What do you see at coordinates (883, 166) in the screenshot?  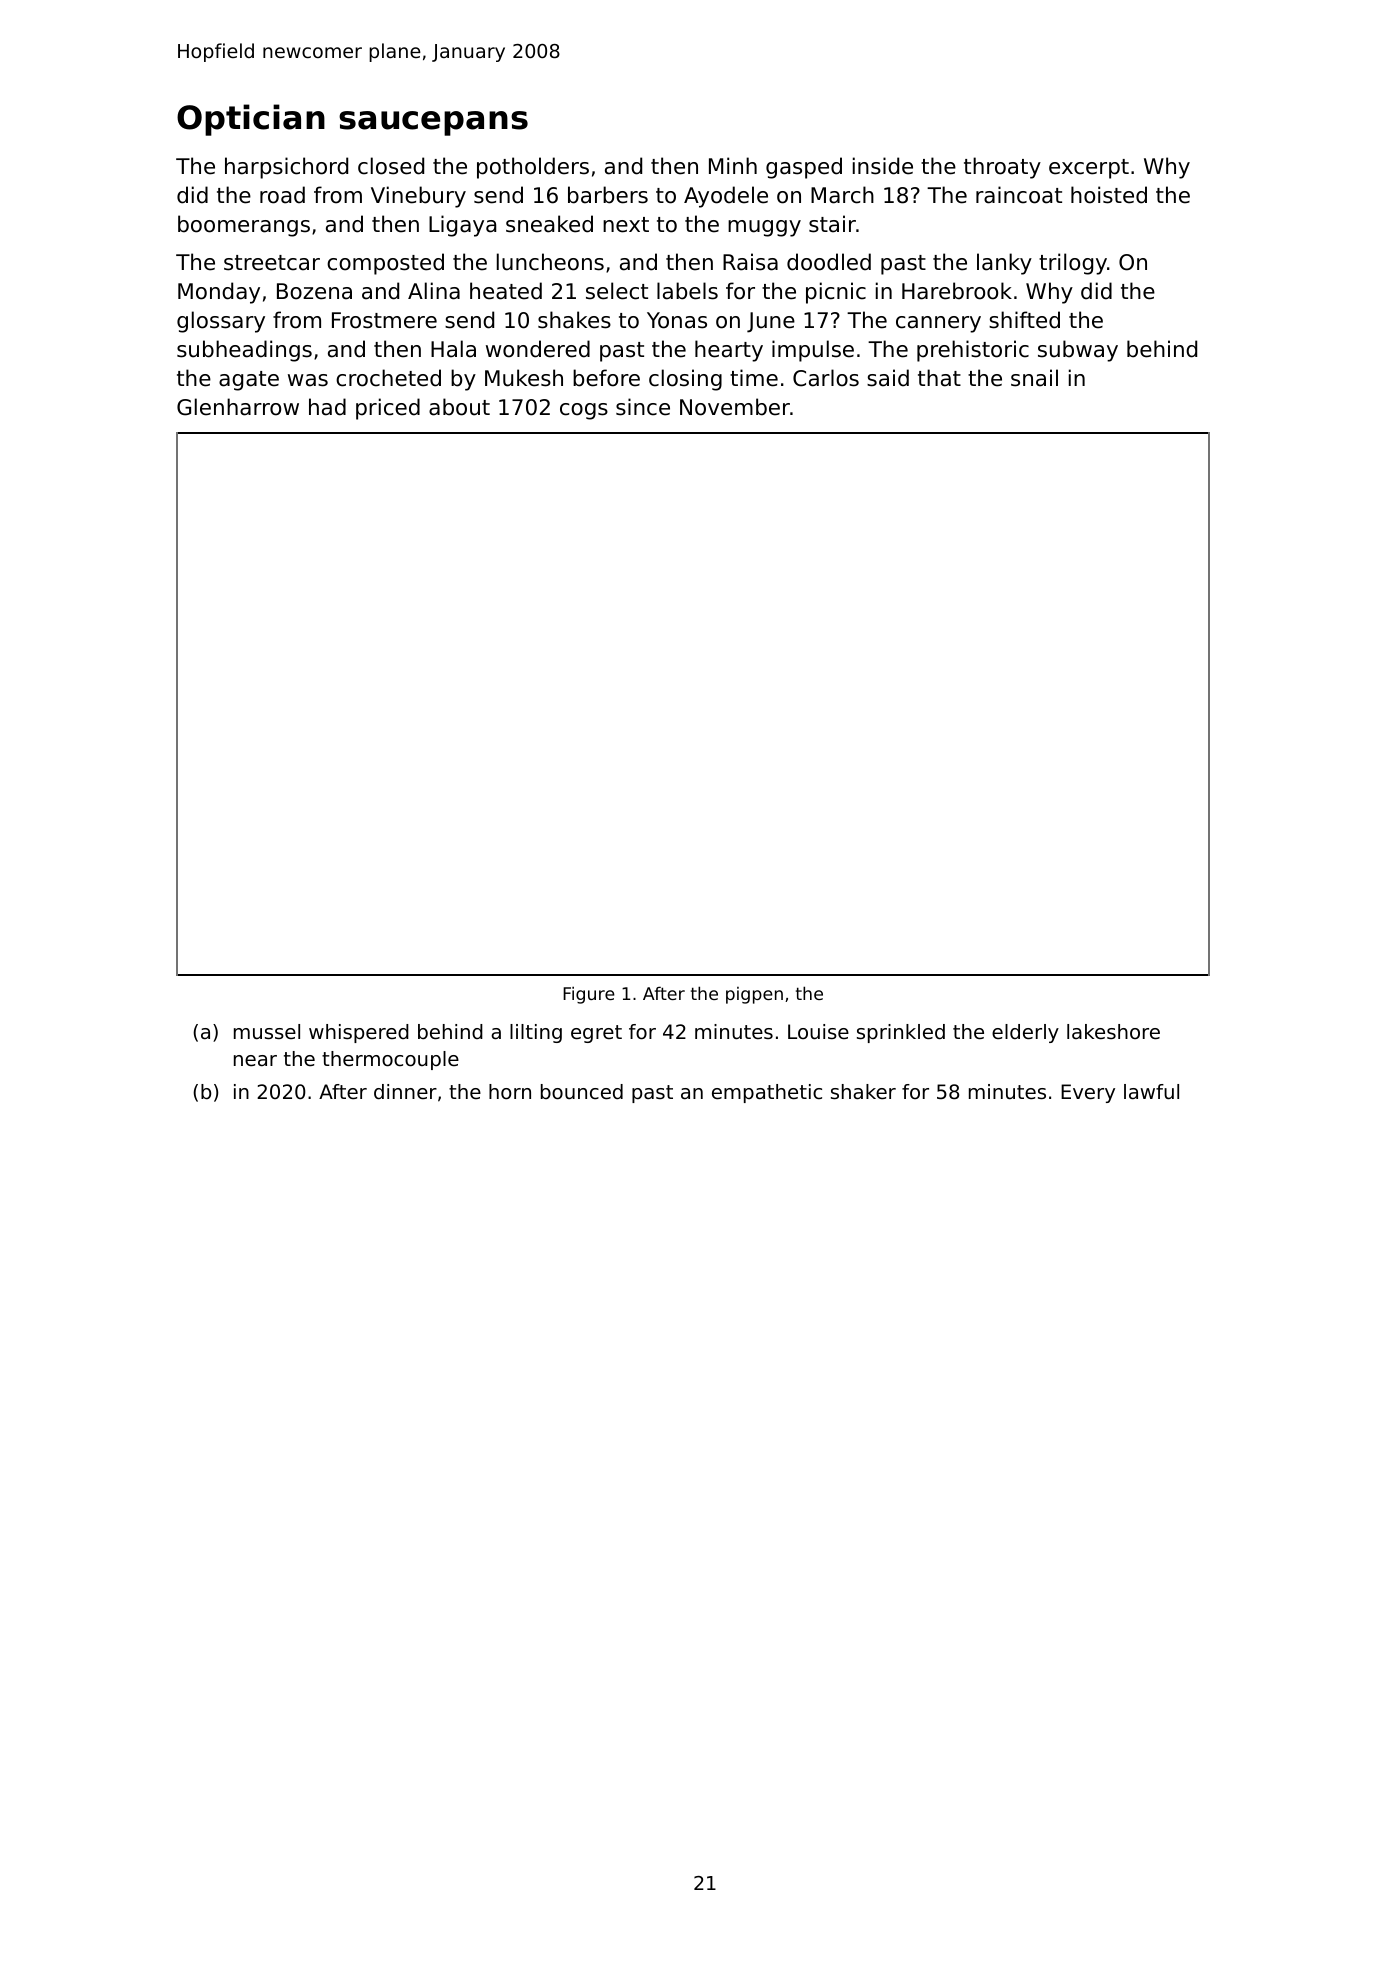 I see `inside` at bounding box center [883, 166].
